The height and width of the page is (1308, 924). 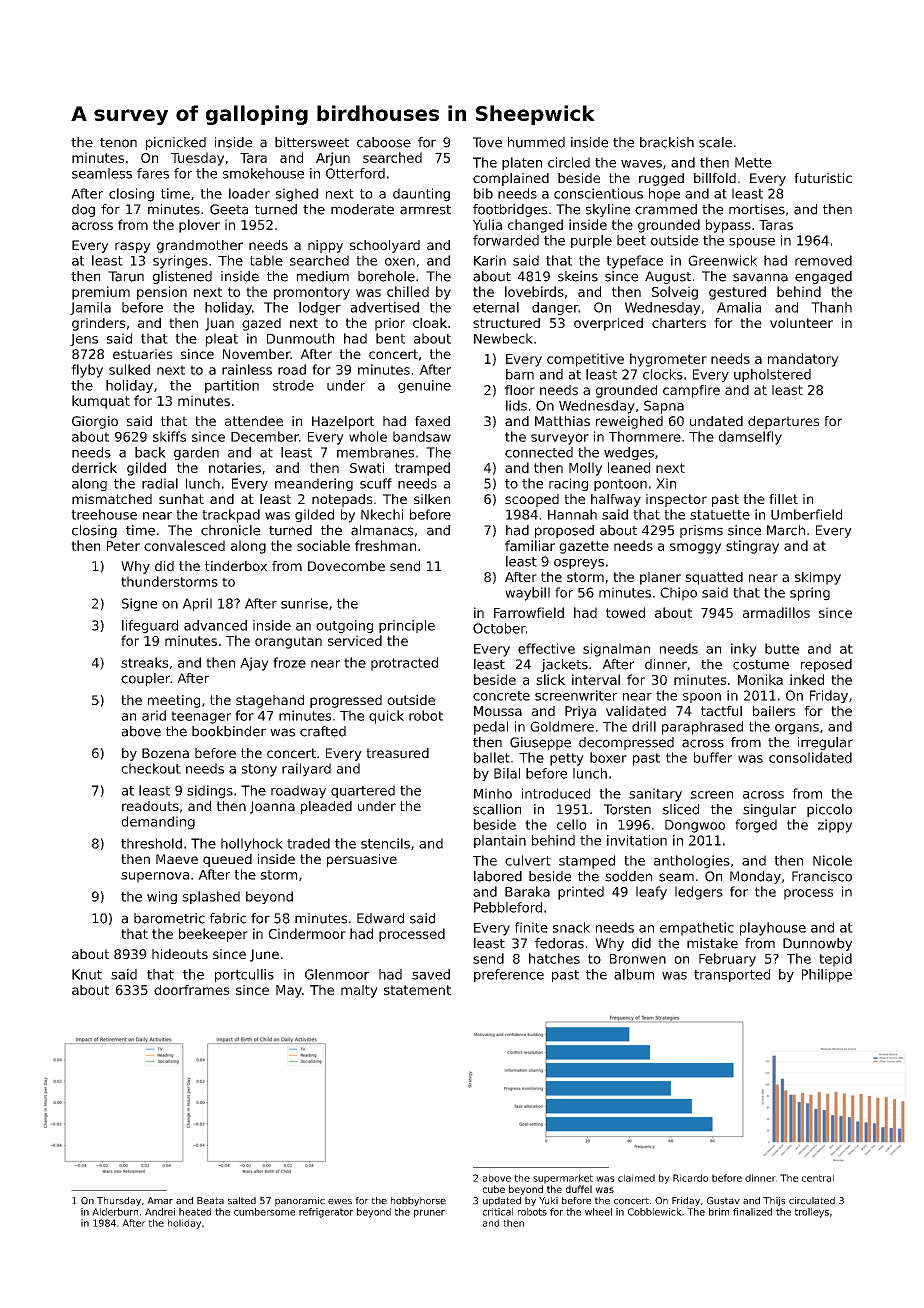 What do you see at coordinates (752, 1212) in the page?
I see `finalized` at bounding box center [752, 1212].
